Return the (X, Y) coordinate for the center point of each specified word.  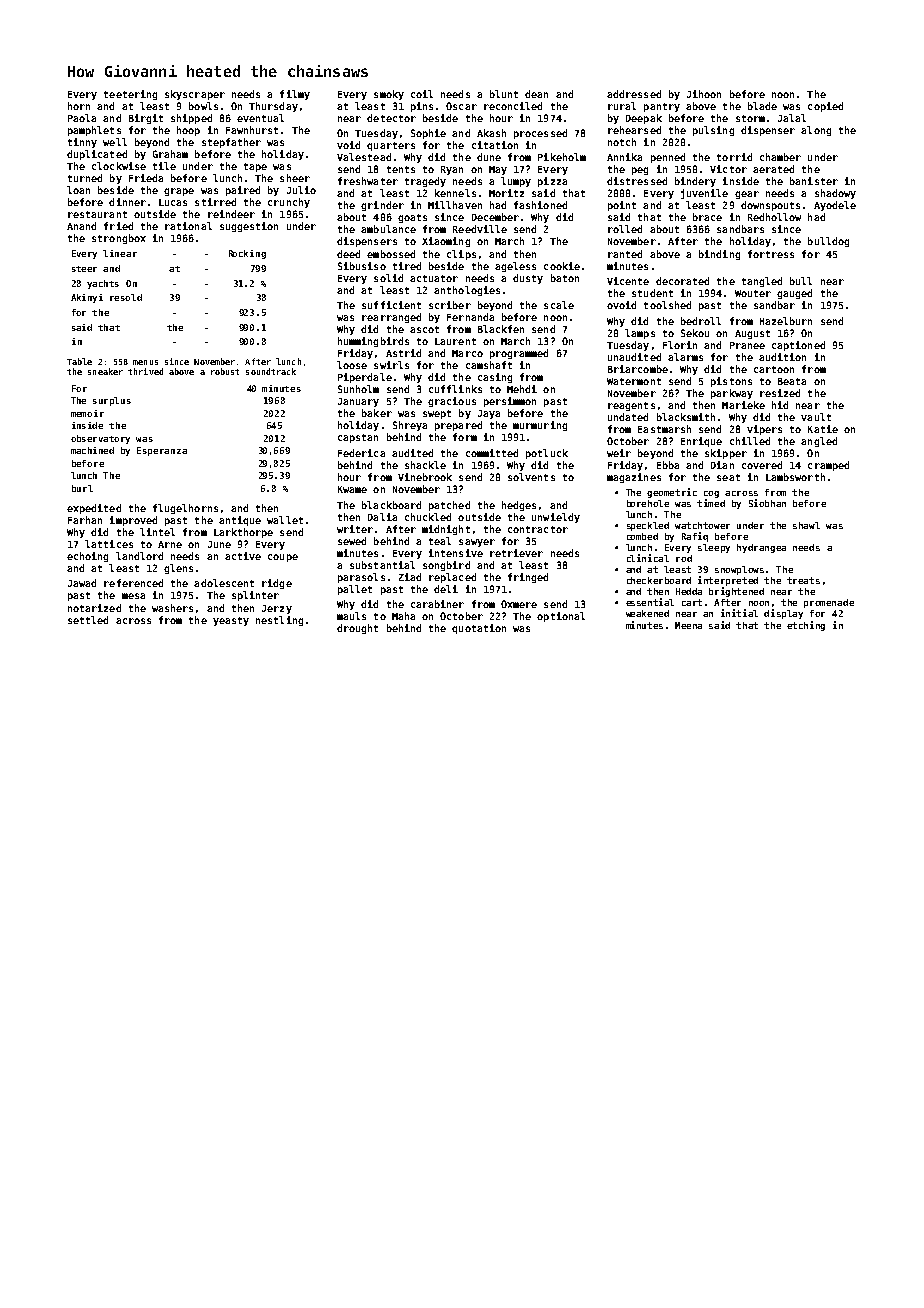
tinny (82, 143)
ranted (625, 254)
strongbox (119, 239)
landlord (139, 556)
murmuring (540, 426)
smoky (389, 95)
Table (79, 361)
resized (780, 393)
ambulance (388, 229)
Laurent (455, 341)
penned (668, 158)
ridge (277, 584)
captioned (798, 346)
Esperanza (162, 451)
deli (446, 589)
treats (803, 580)
